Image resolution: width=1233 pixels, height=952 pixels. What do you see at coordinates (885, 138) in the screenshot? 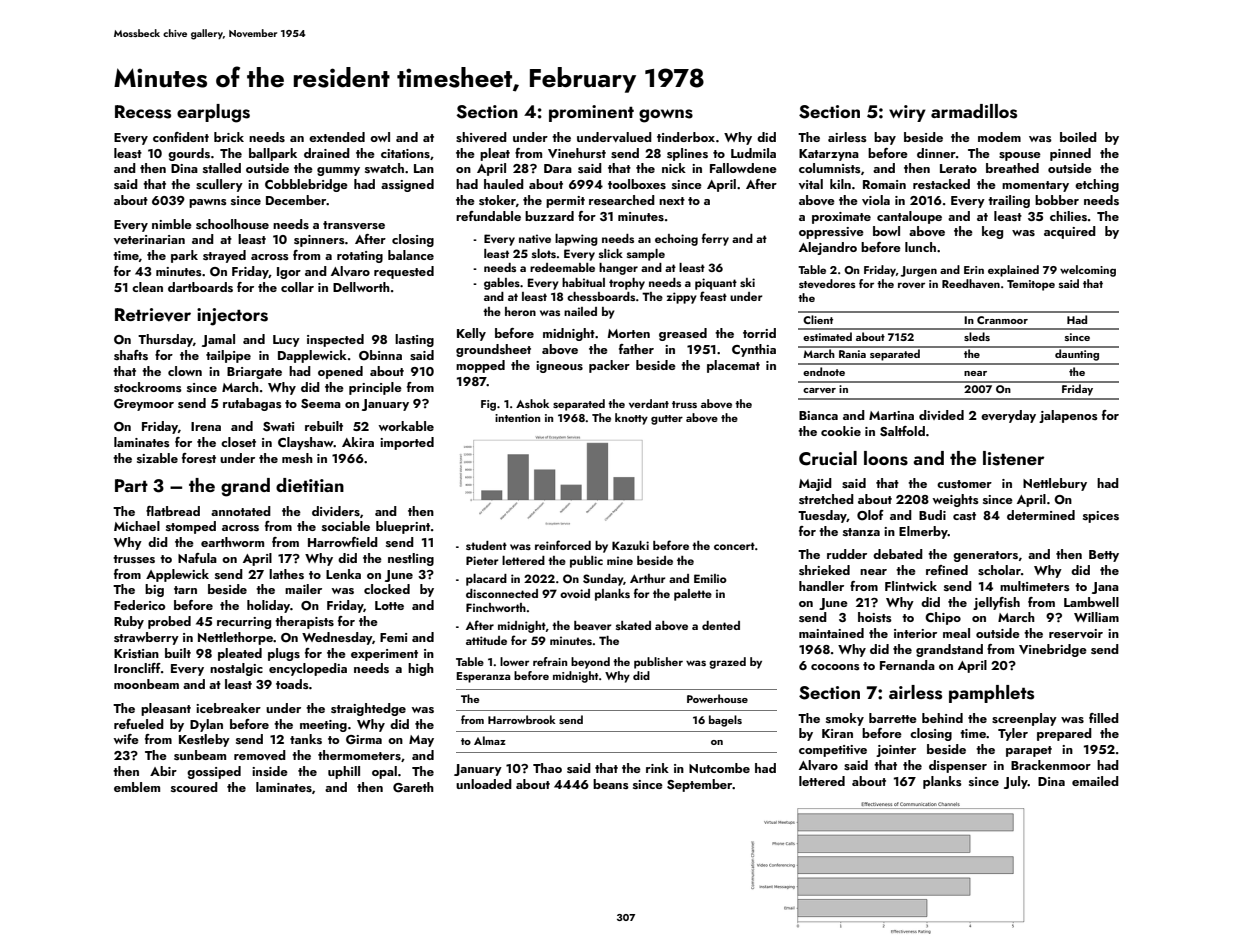
I see `bay` at bounding box center [885, 138].
